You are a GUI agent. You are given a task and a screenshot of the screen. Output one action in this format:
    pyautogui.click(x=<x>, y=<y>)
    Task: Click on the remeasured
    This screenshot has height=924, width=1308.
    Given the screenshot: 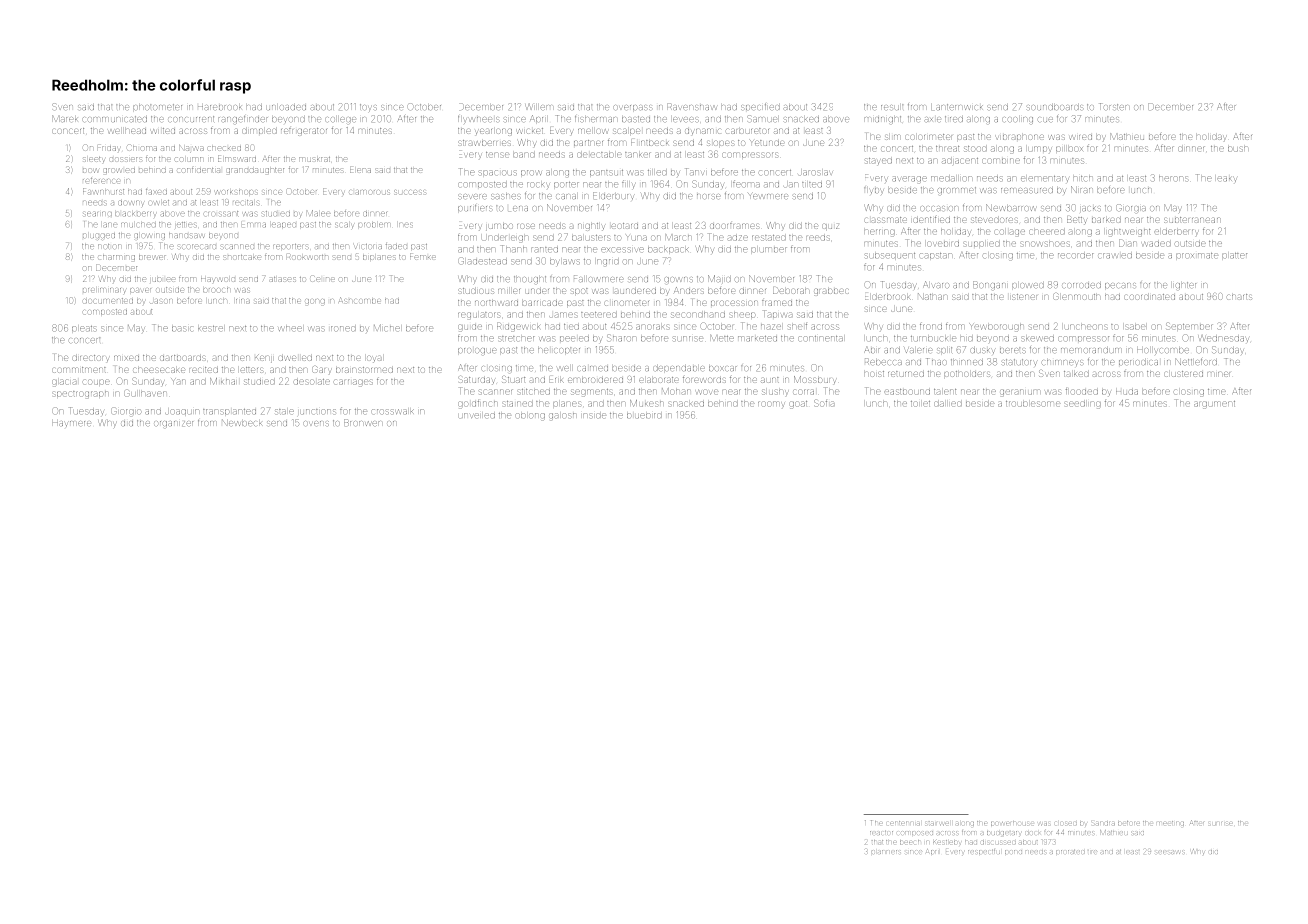 What is the action you would take?
    pyautogui.click(x=1027, y=190)
